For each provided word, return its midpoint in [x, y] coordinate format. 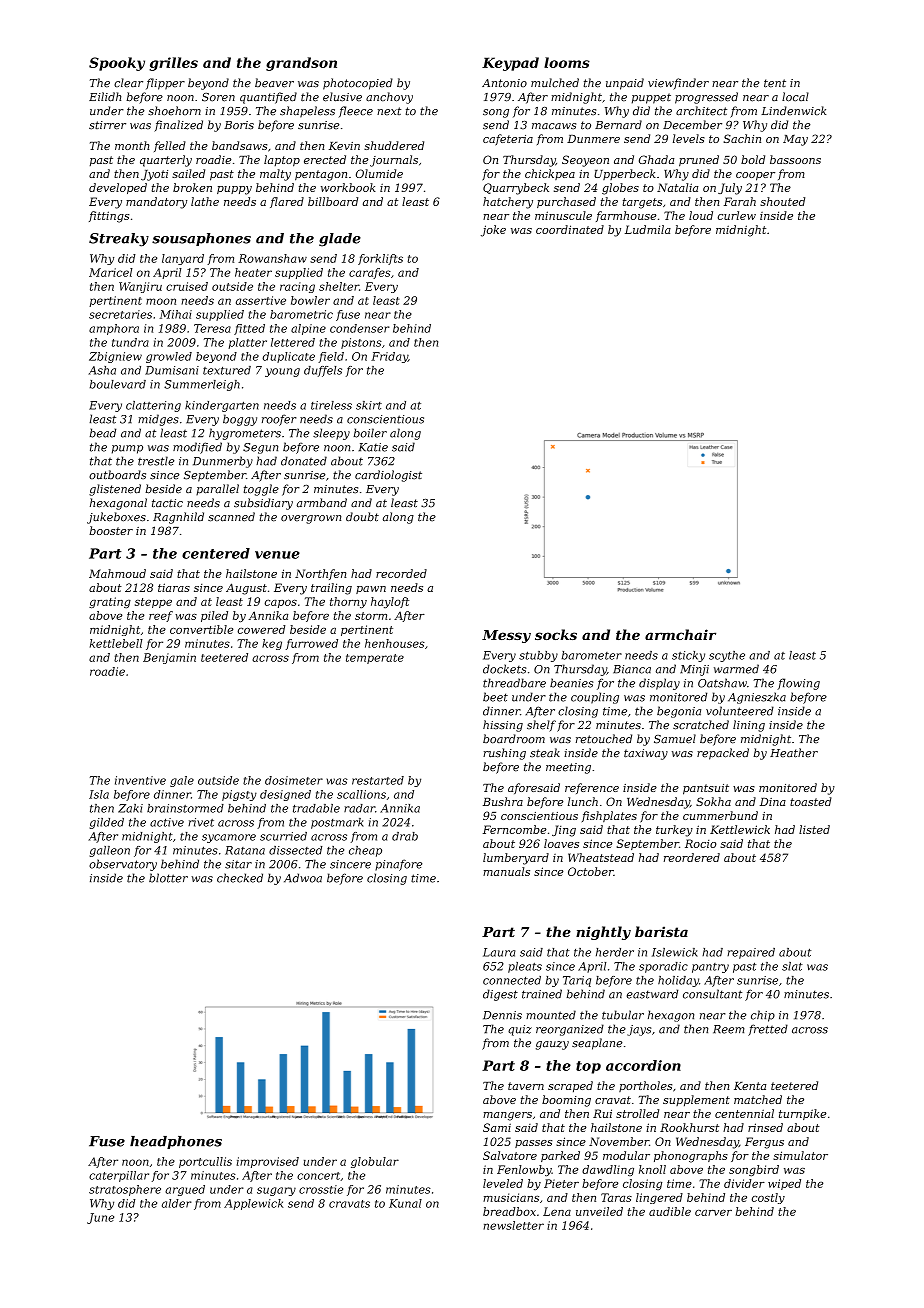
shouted [782, 201]
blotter [168, 878]
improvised [268, 1162]
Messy [506, 636]
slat [792, 966]
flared [287, 202]
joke [493, 231]
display [659, 684]
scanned [231, 517]
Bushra [503, 801]
